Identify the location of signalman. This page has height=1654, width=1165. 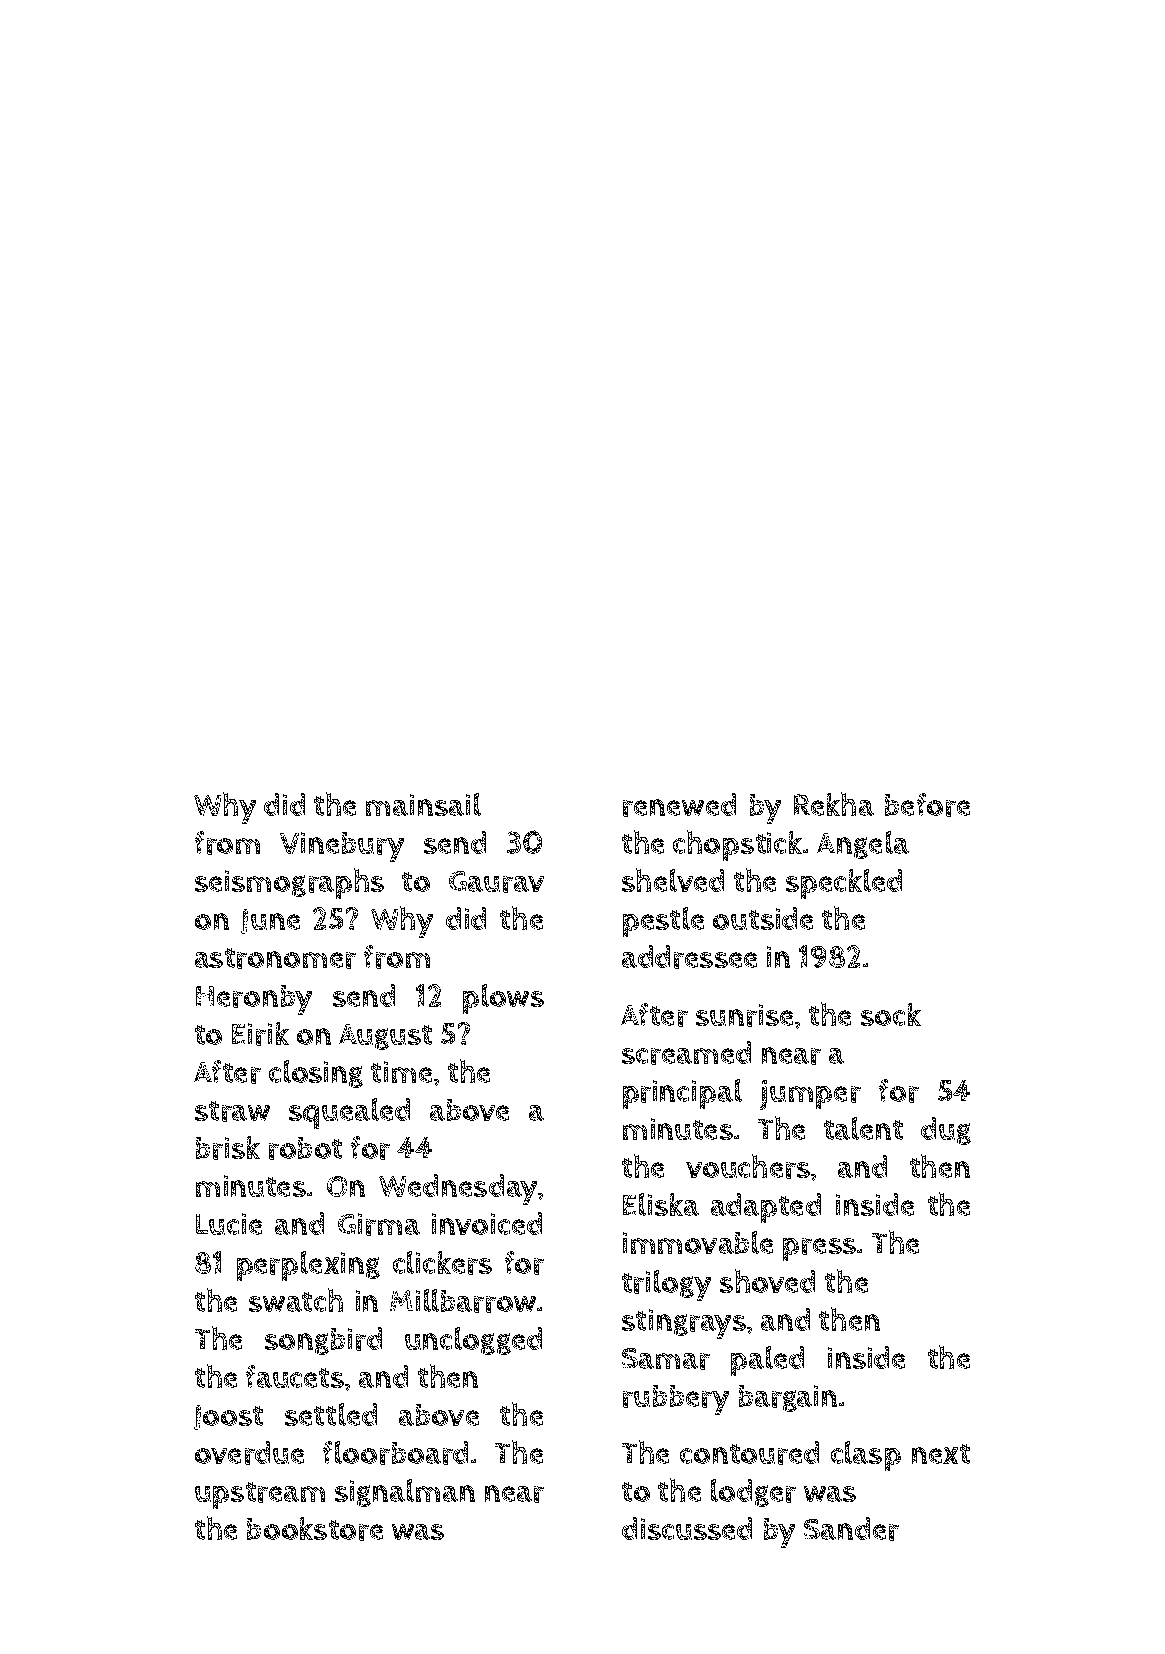
(405, 1493).
